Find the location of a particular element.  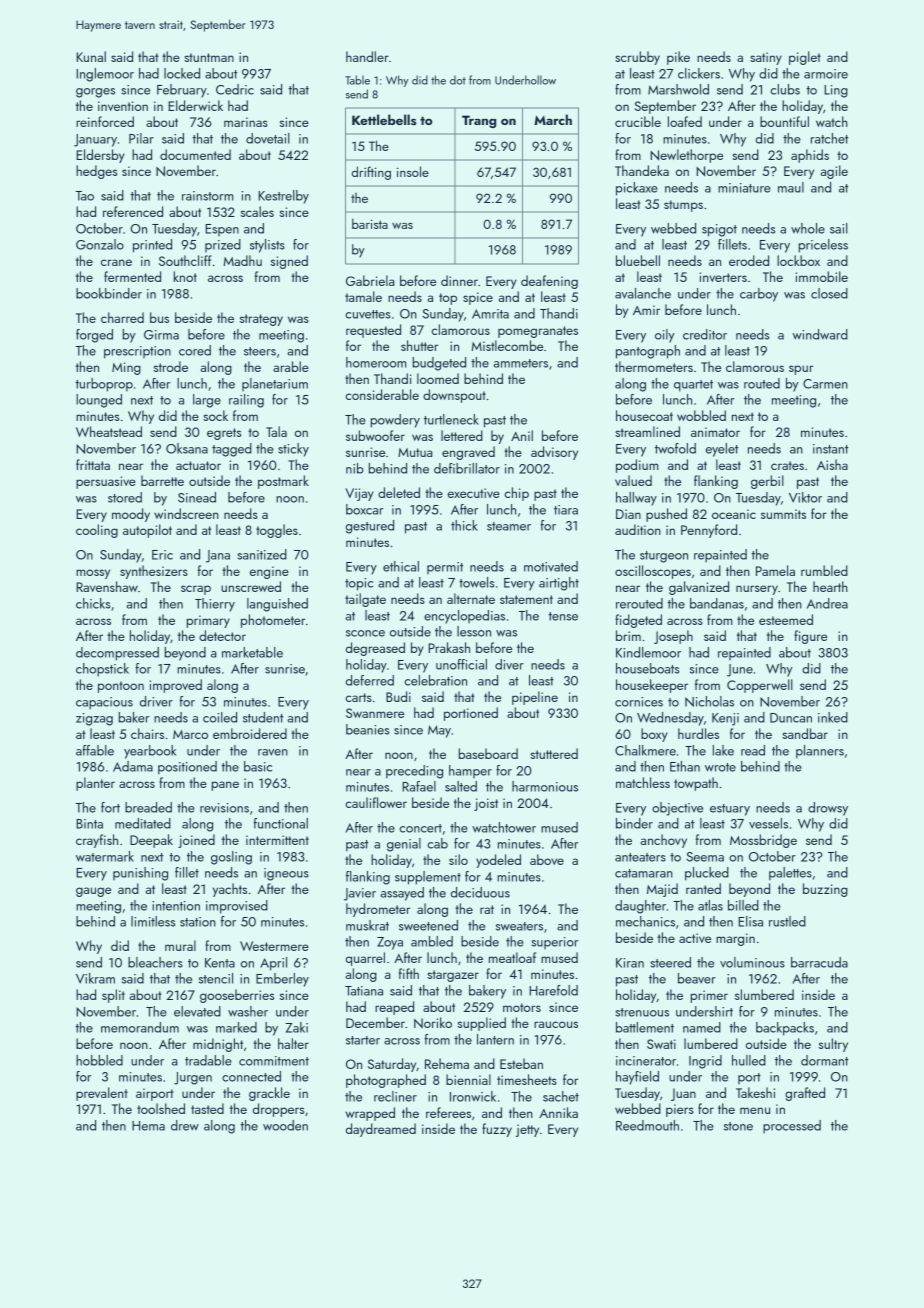

Mutua is located at coordinates (415, 452).
